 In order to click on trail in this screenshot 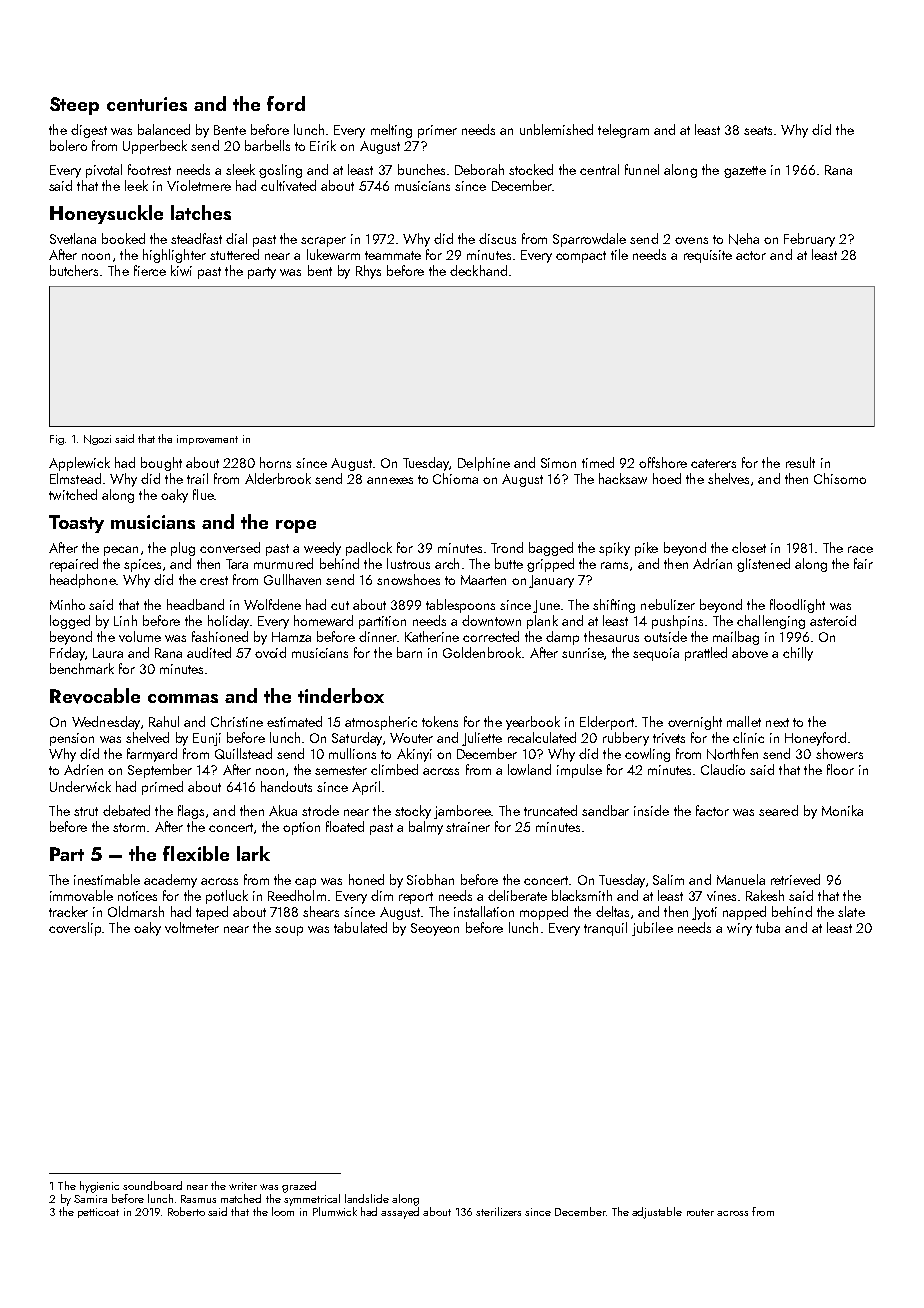, I will do `click(197, 478)`.
